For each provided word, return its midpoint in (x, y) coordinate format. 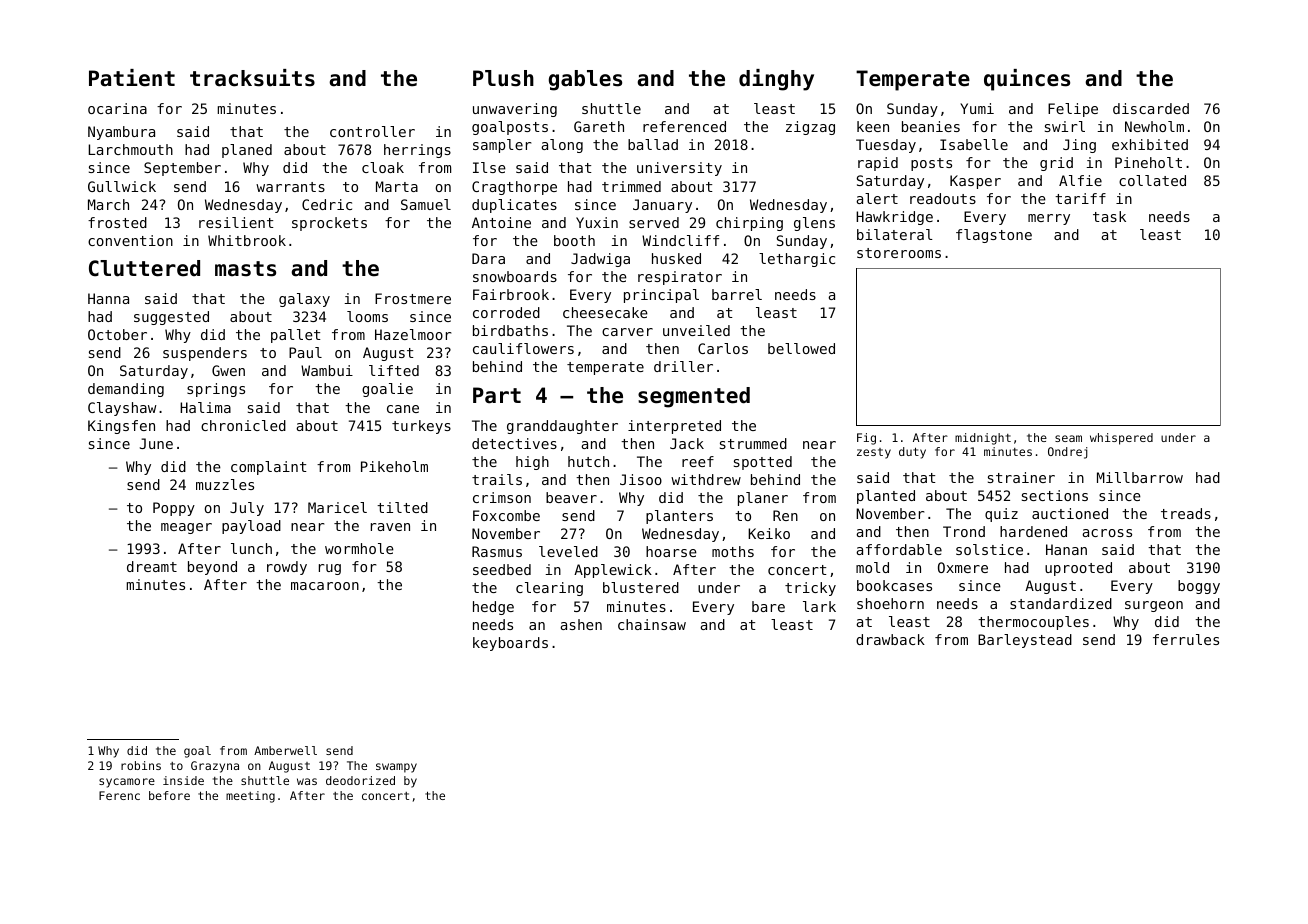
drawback (890, 639)
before (169, 795)
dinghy (776, 80)
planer (763, 499)
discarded (1151, 108)
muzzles (225, 484)
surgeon (1154, 606)
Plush (503, 78)
